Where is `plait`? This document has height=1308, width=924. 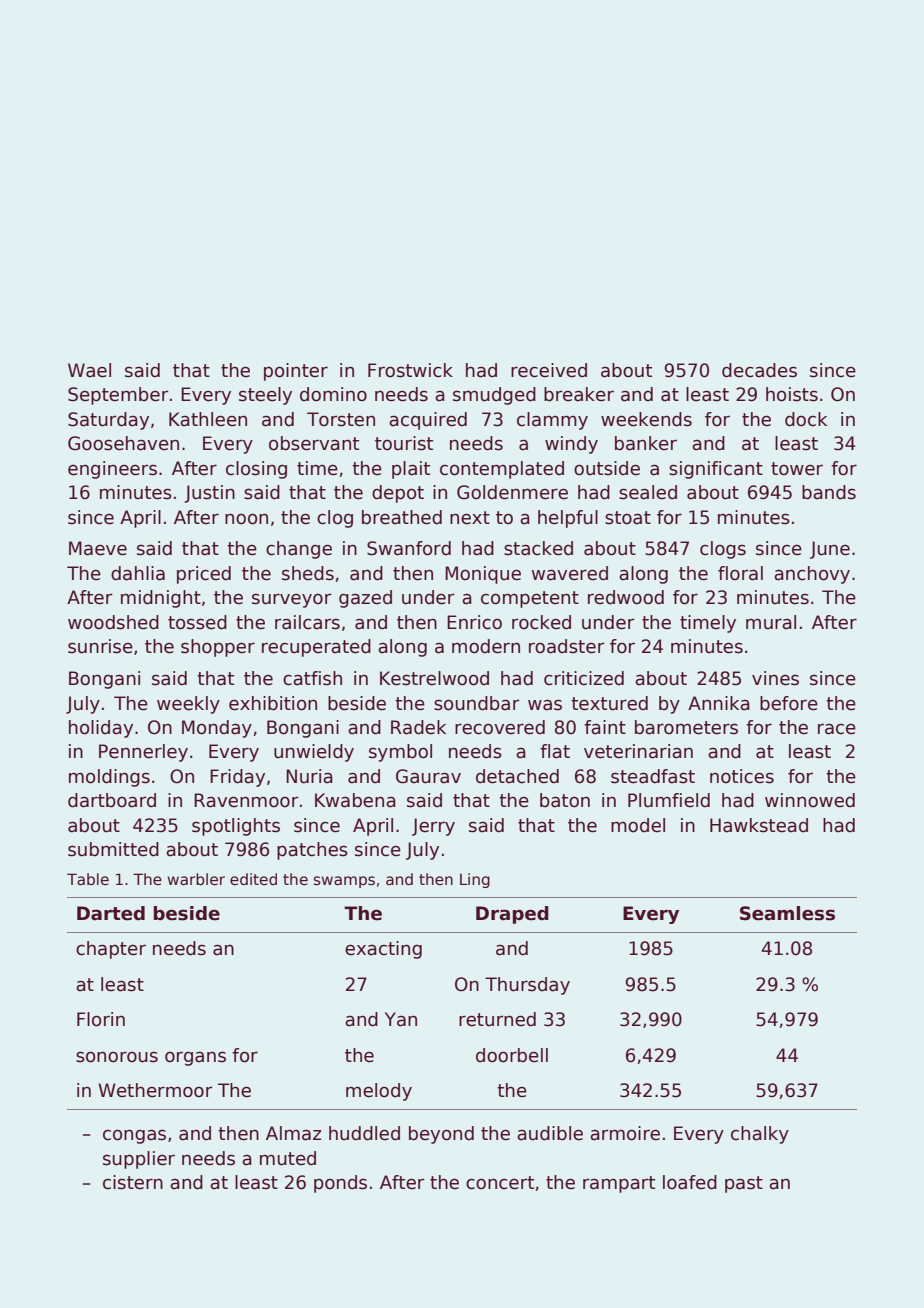 plait is located at coordinates (411, 470).
